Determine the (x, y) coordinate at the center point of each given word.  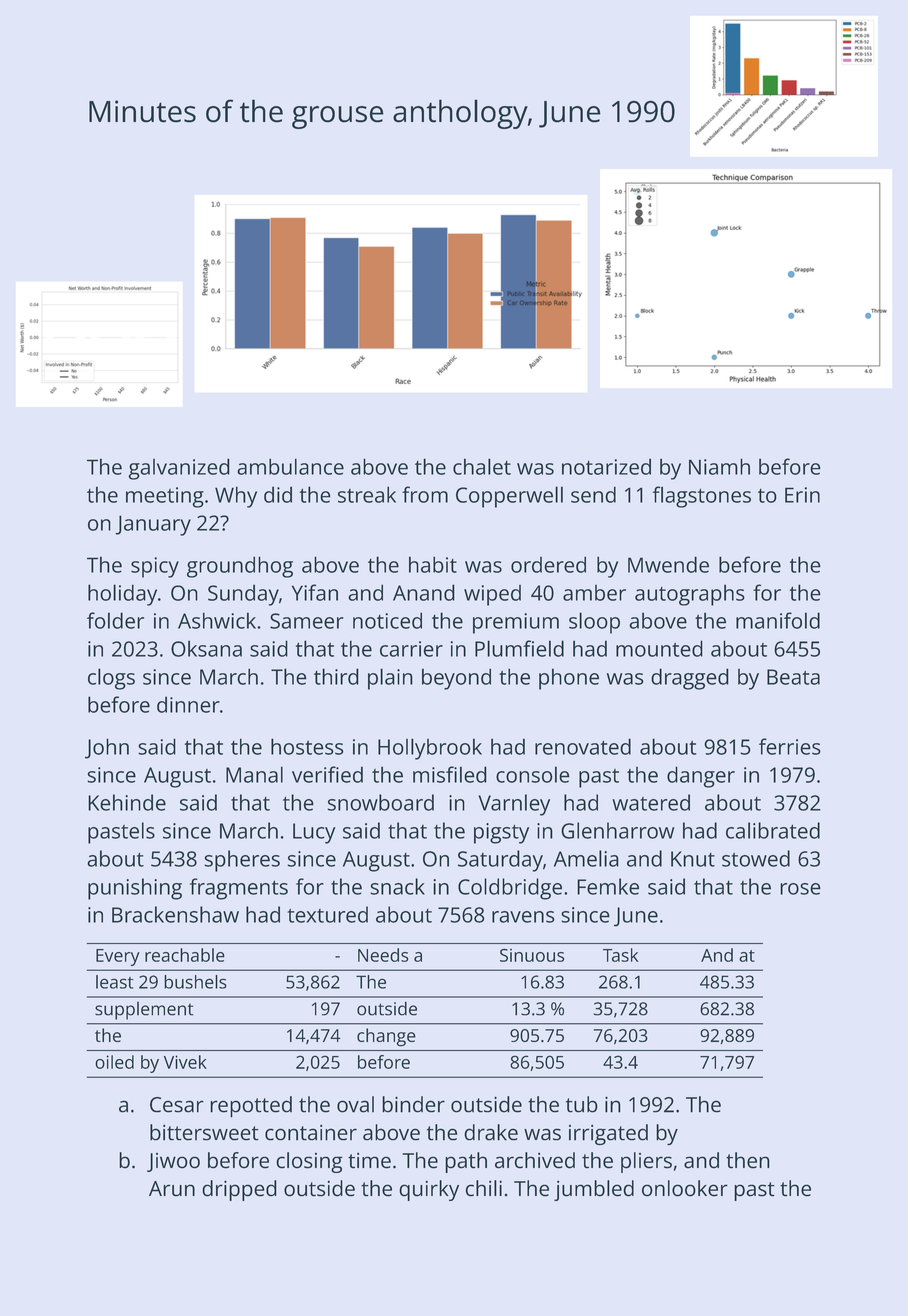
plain (390, 679)
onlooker (685, 1188)
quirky (429, 1190)
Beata (793, 677)
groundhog (240, 567)
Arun (172, 1189)
